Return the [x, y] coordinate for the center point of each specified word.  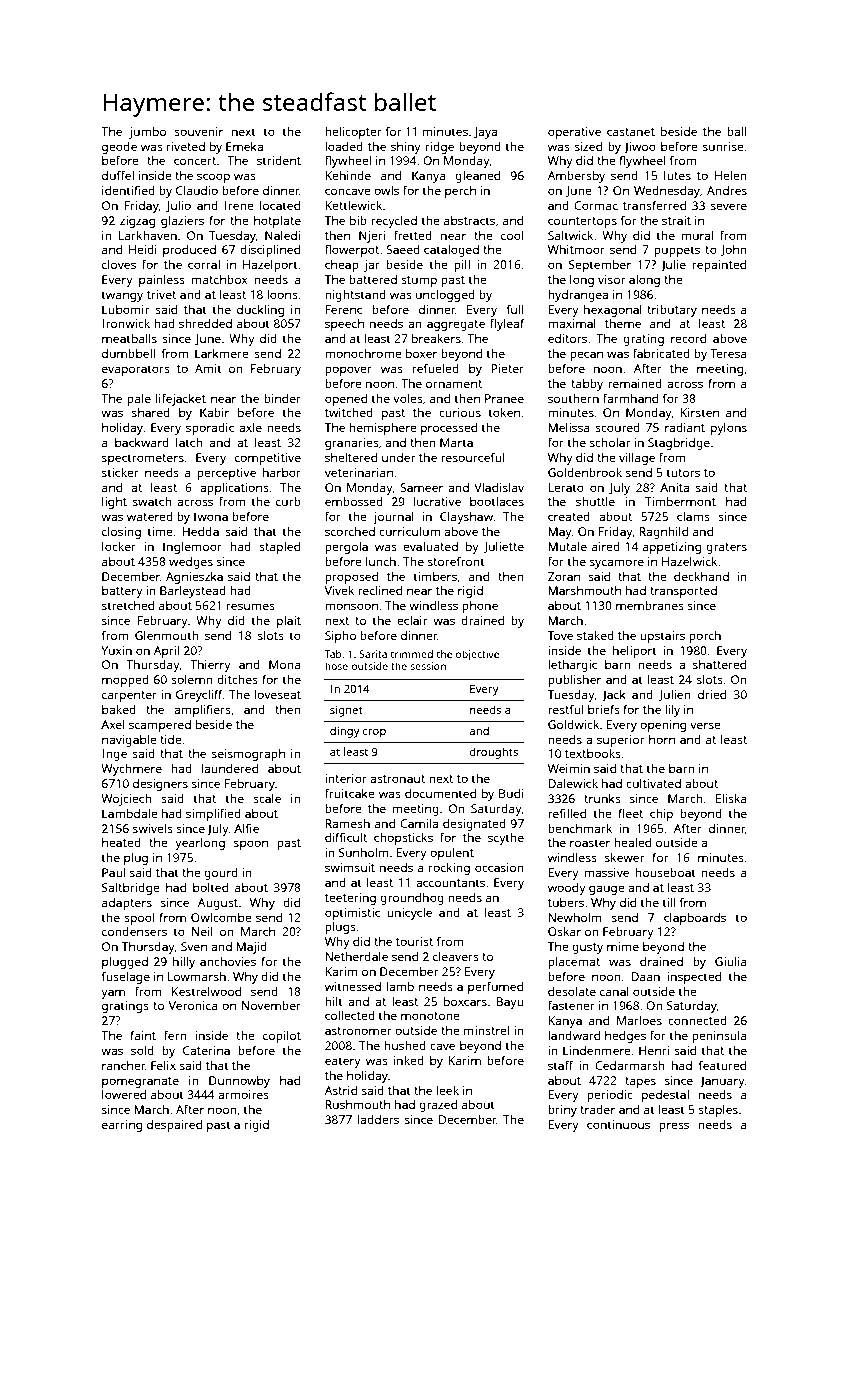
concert [195, 161]
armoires [243, 1094]
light [114, 503]
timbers [435, 576]
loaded [344, 146]
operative [574, 133]
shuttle [595, 501]
